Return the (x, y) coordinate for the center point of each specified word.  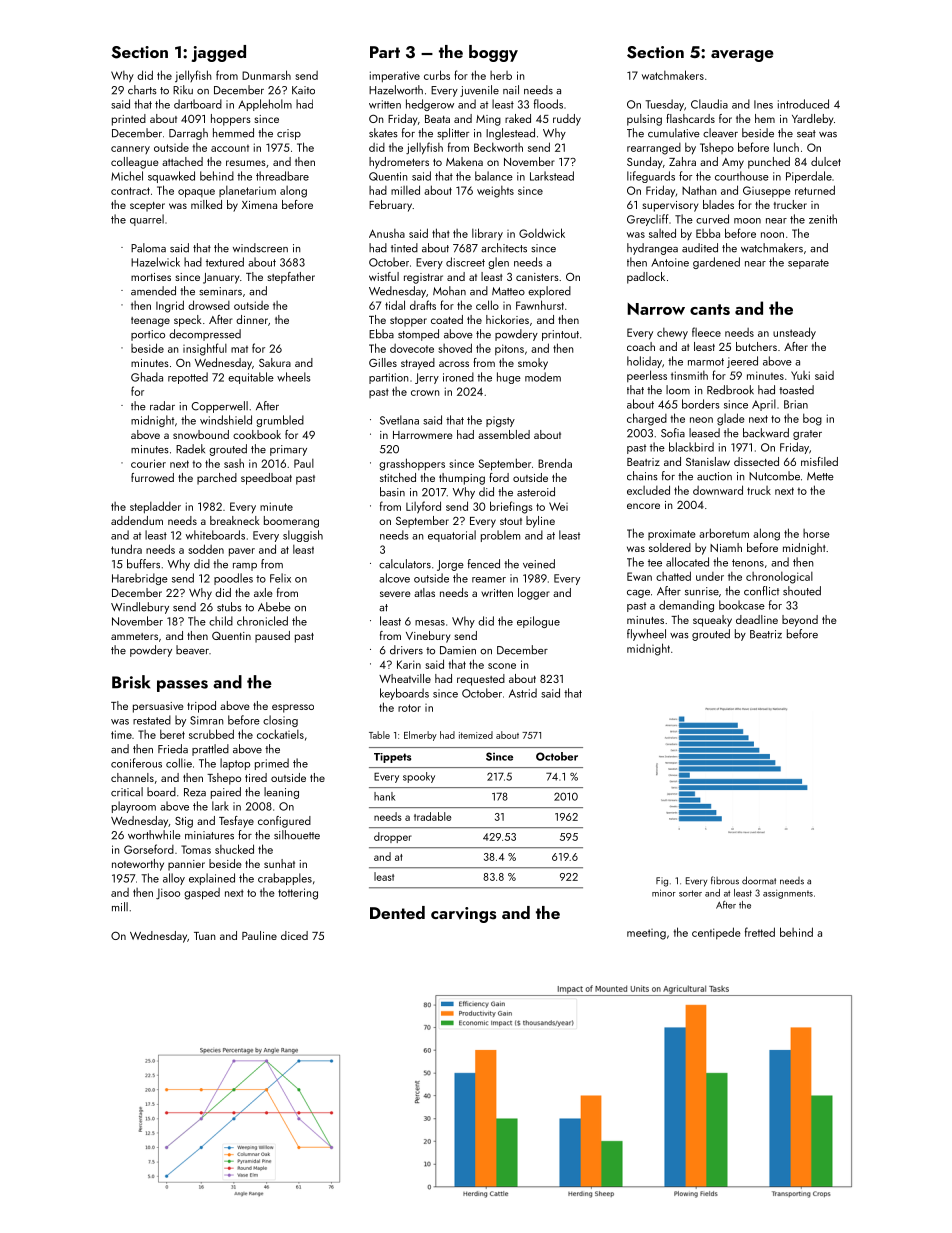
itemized (476, 735)
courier (148, 463)
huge (509, 378)
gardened (716, 263)
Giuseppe (767, 191)
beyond (800, 621)
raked (518, 118)
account (230, 148)
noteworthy (138, 865)
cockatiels (280, 734)
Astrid (523, 693)
